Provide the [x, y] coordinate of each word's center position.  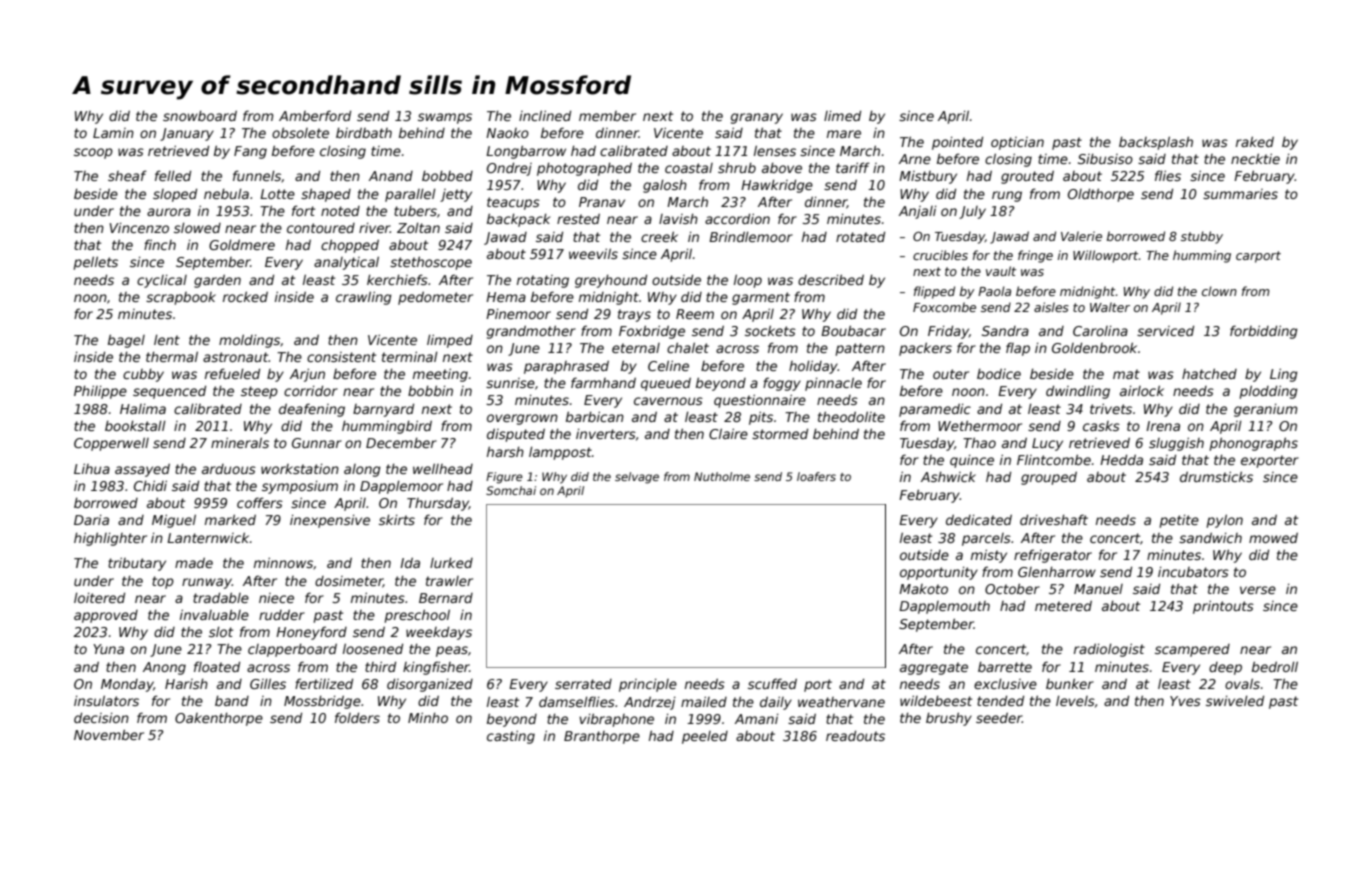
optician [1017, 143]
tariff [853, 167]
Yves [1185, 701]
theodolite [851, 416]
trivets [1111, 408]
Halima [143, 408]
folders [357, 717]
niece [276, 598]
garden [217, 281]
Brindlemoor [751, 236]
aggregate [934, 668]
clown [1219, 291]
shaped [326, 195]
